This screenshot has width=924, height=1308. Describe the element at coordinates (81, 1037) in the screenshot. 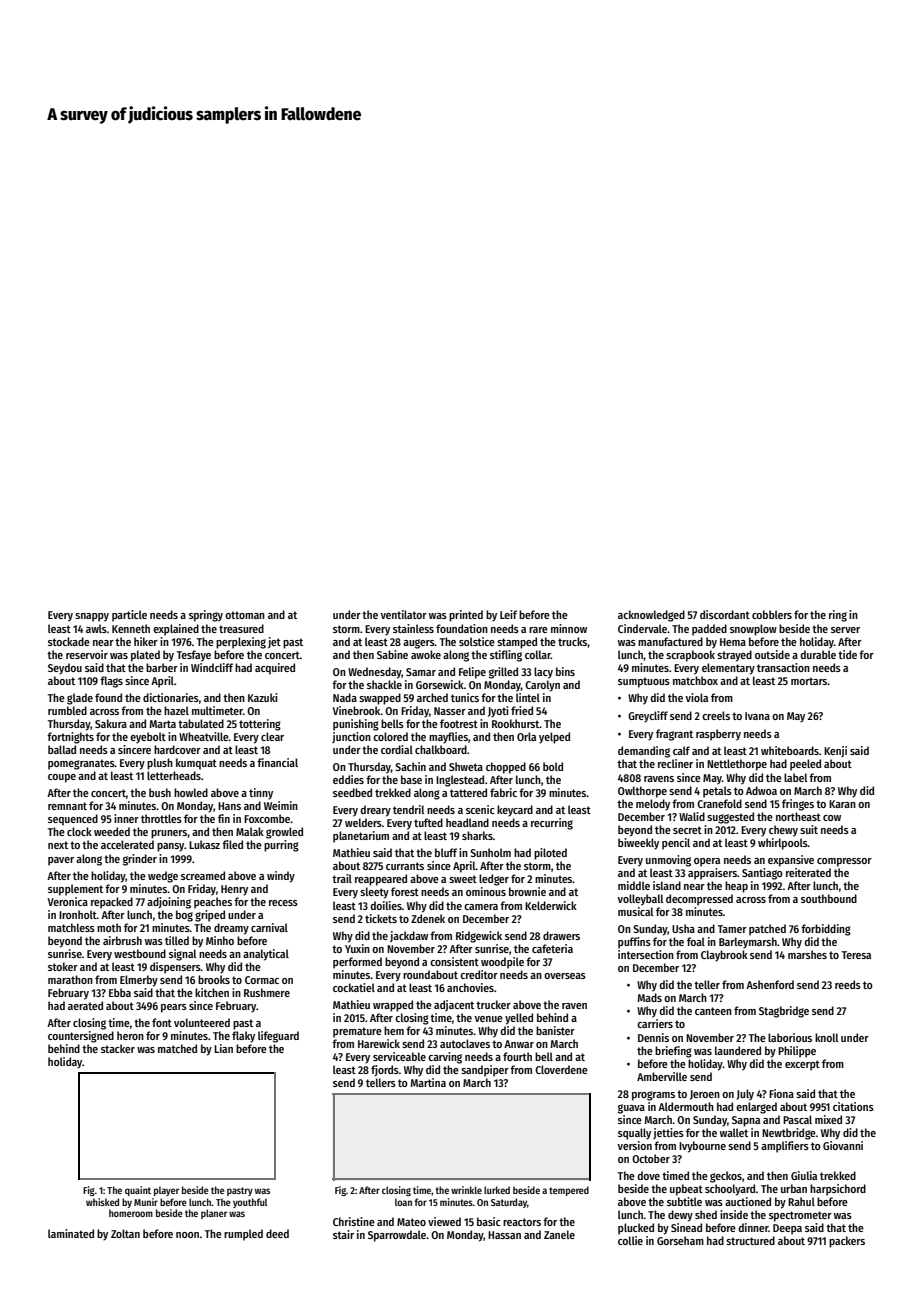

I see `countersigned` at that location.
